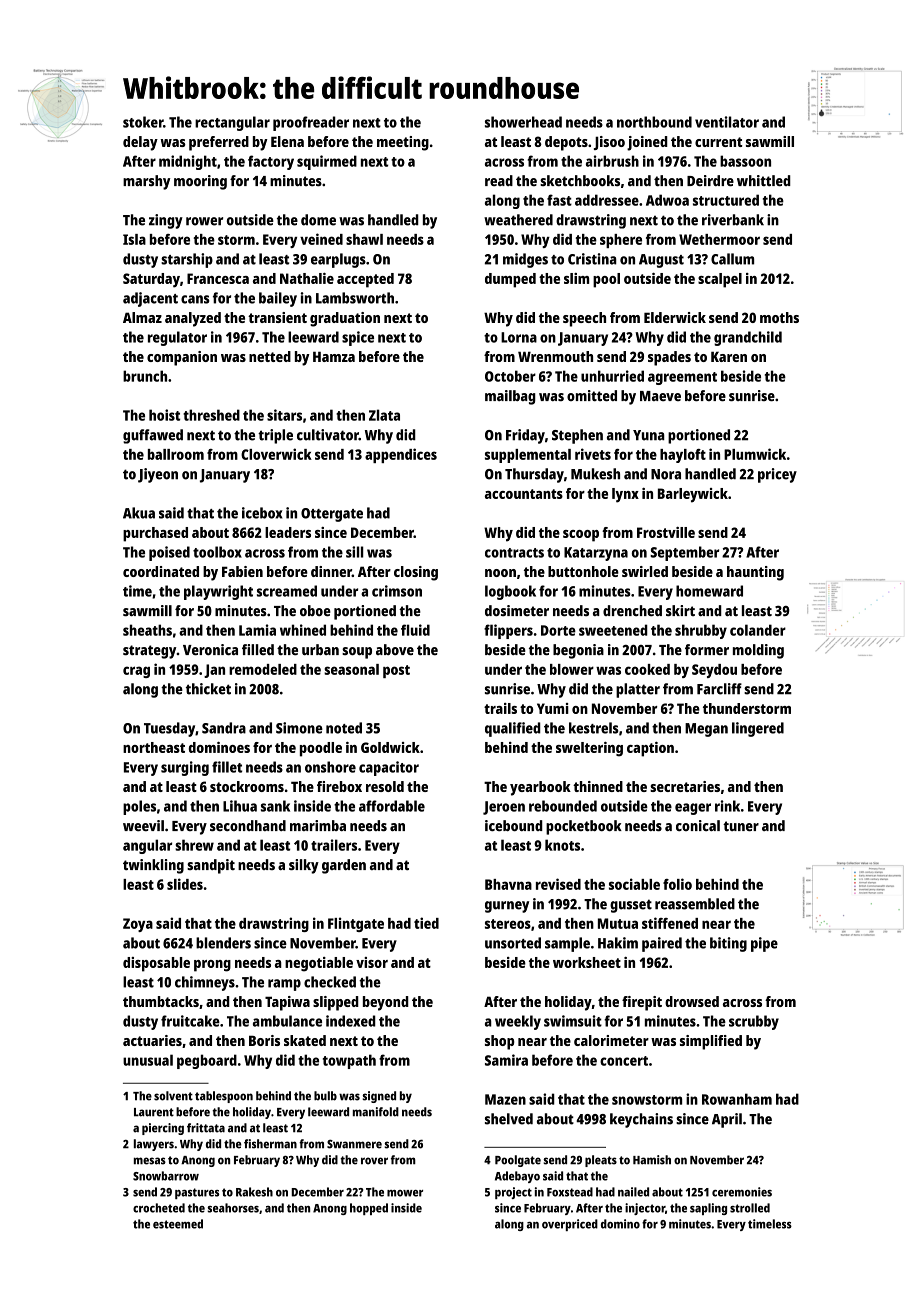 This screenshot has width=924, height=1314. I want to click on folio, so click(677, 884).
